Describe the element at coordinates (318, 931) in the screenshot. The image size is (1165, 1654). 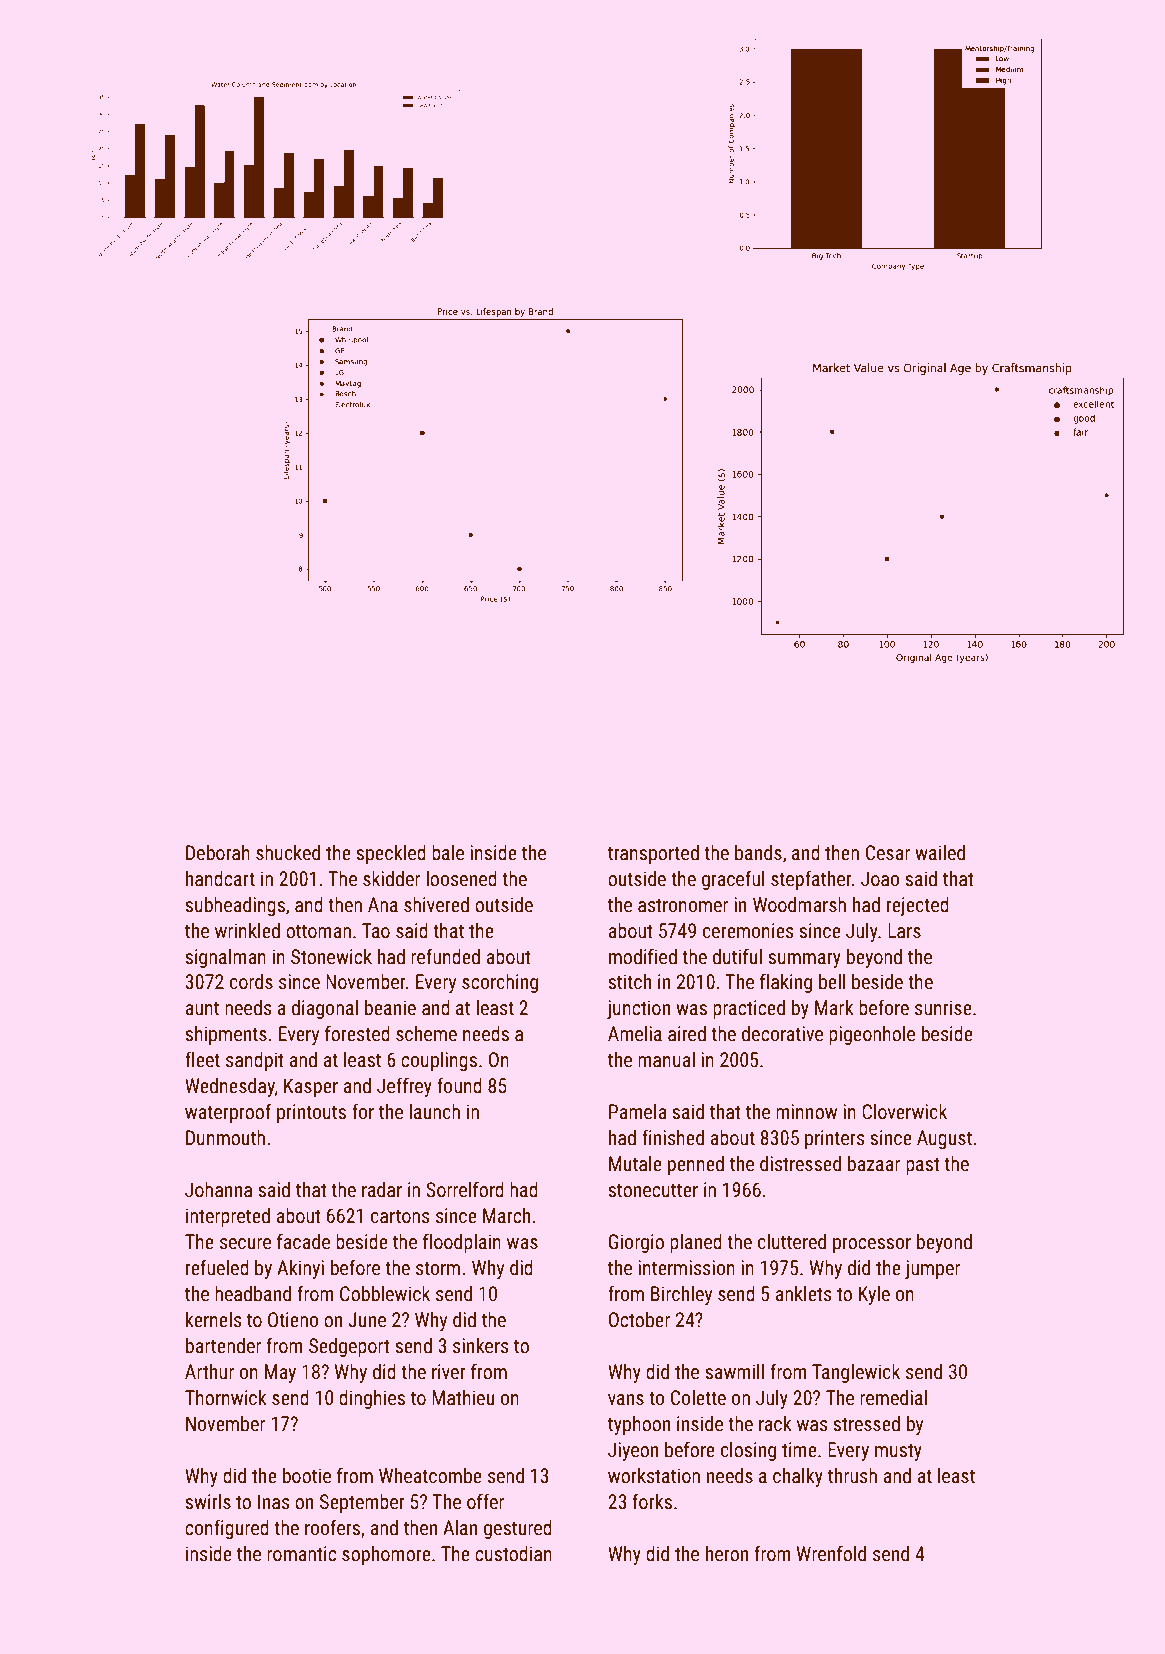
I see `ottoman` at that location.
